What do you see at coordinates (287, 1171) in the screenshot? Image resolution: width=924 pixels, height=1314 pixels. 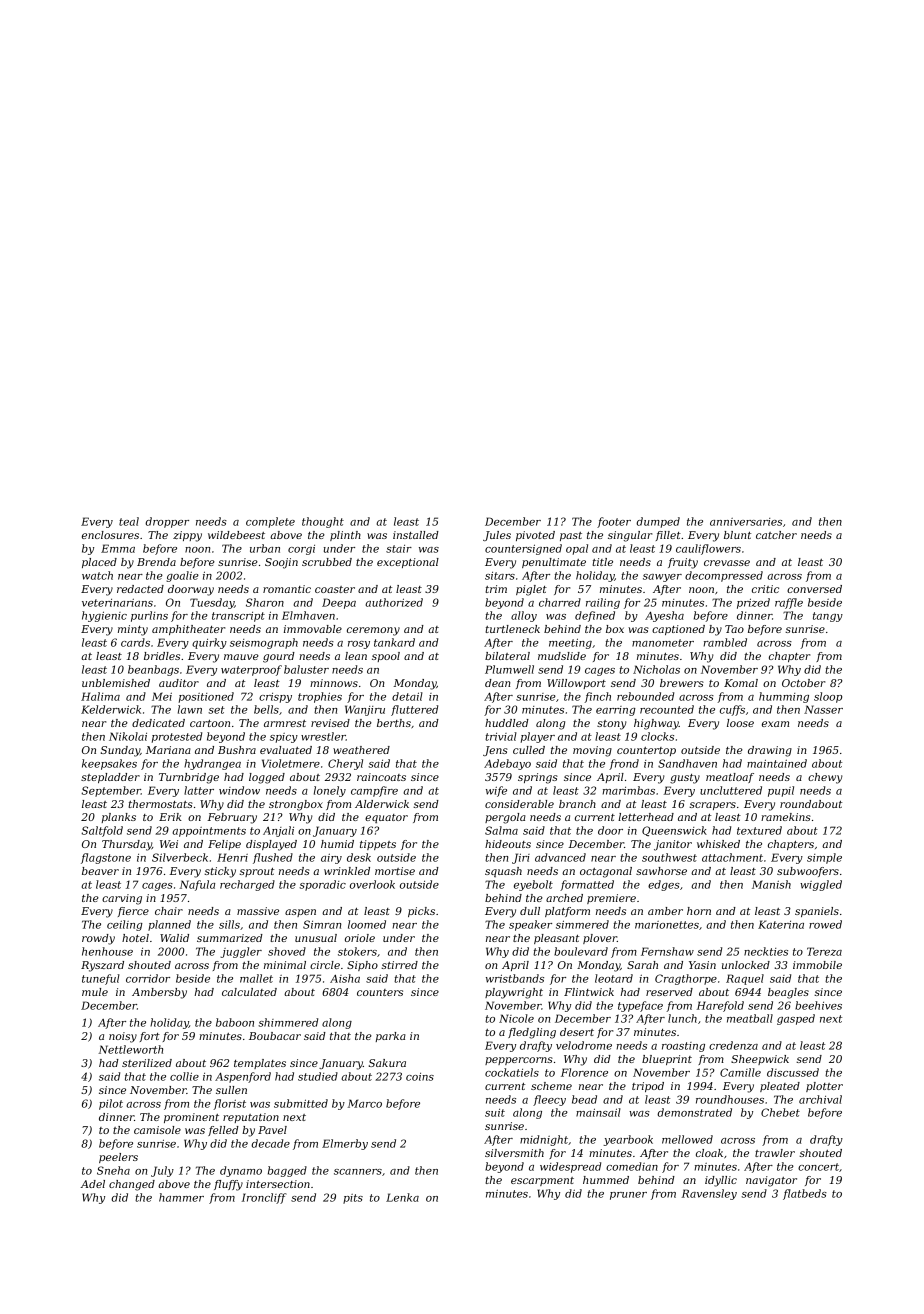 I see `bagged` at bounding box center [287, 1171].
